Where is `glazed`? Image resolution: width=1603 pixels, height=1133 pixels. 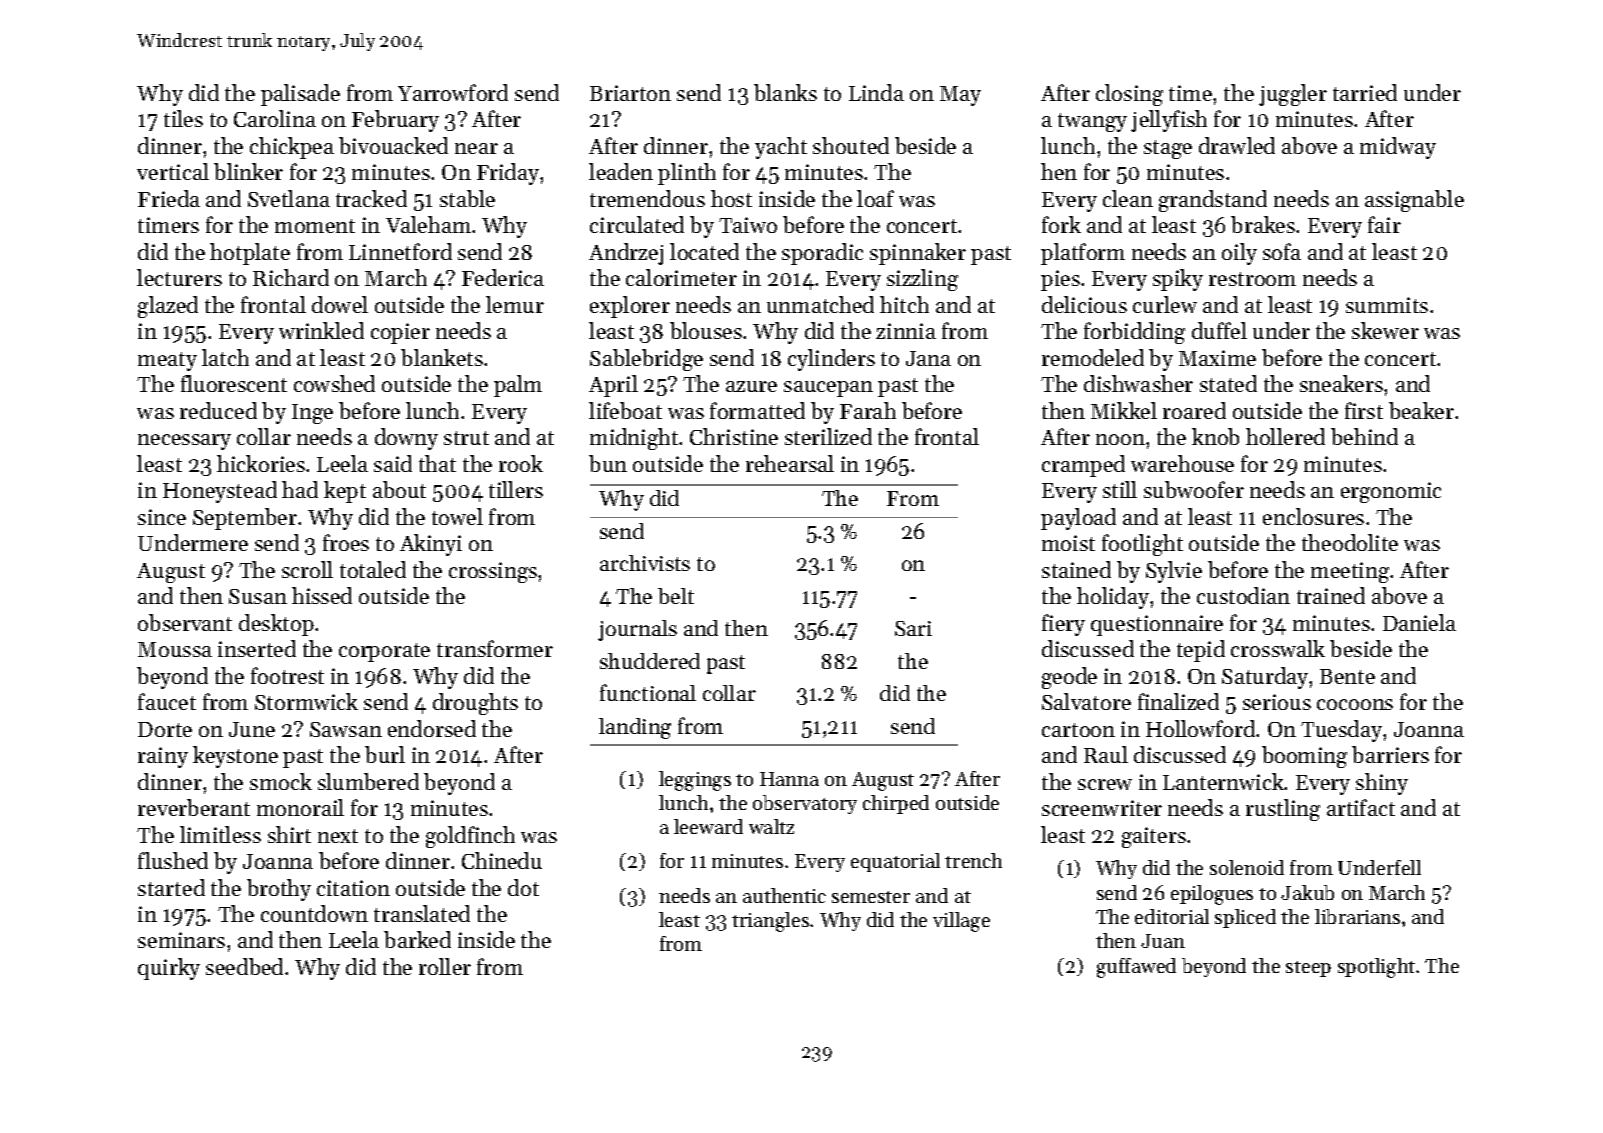
glazed is located at coordinates (168, 307).
